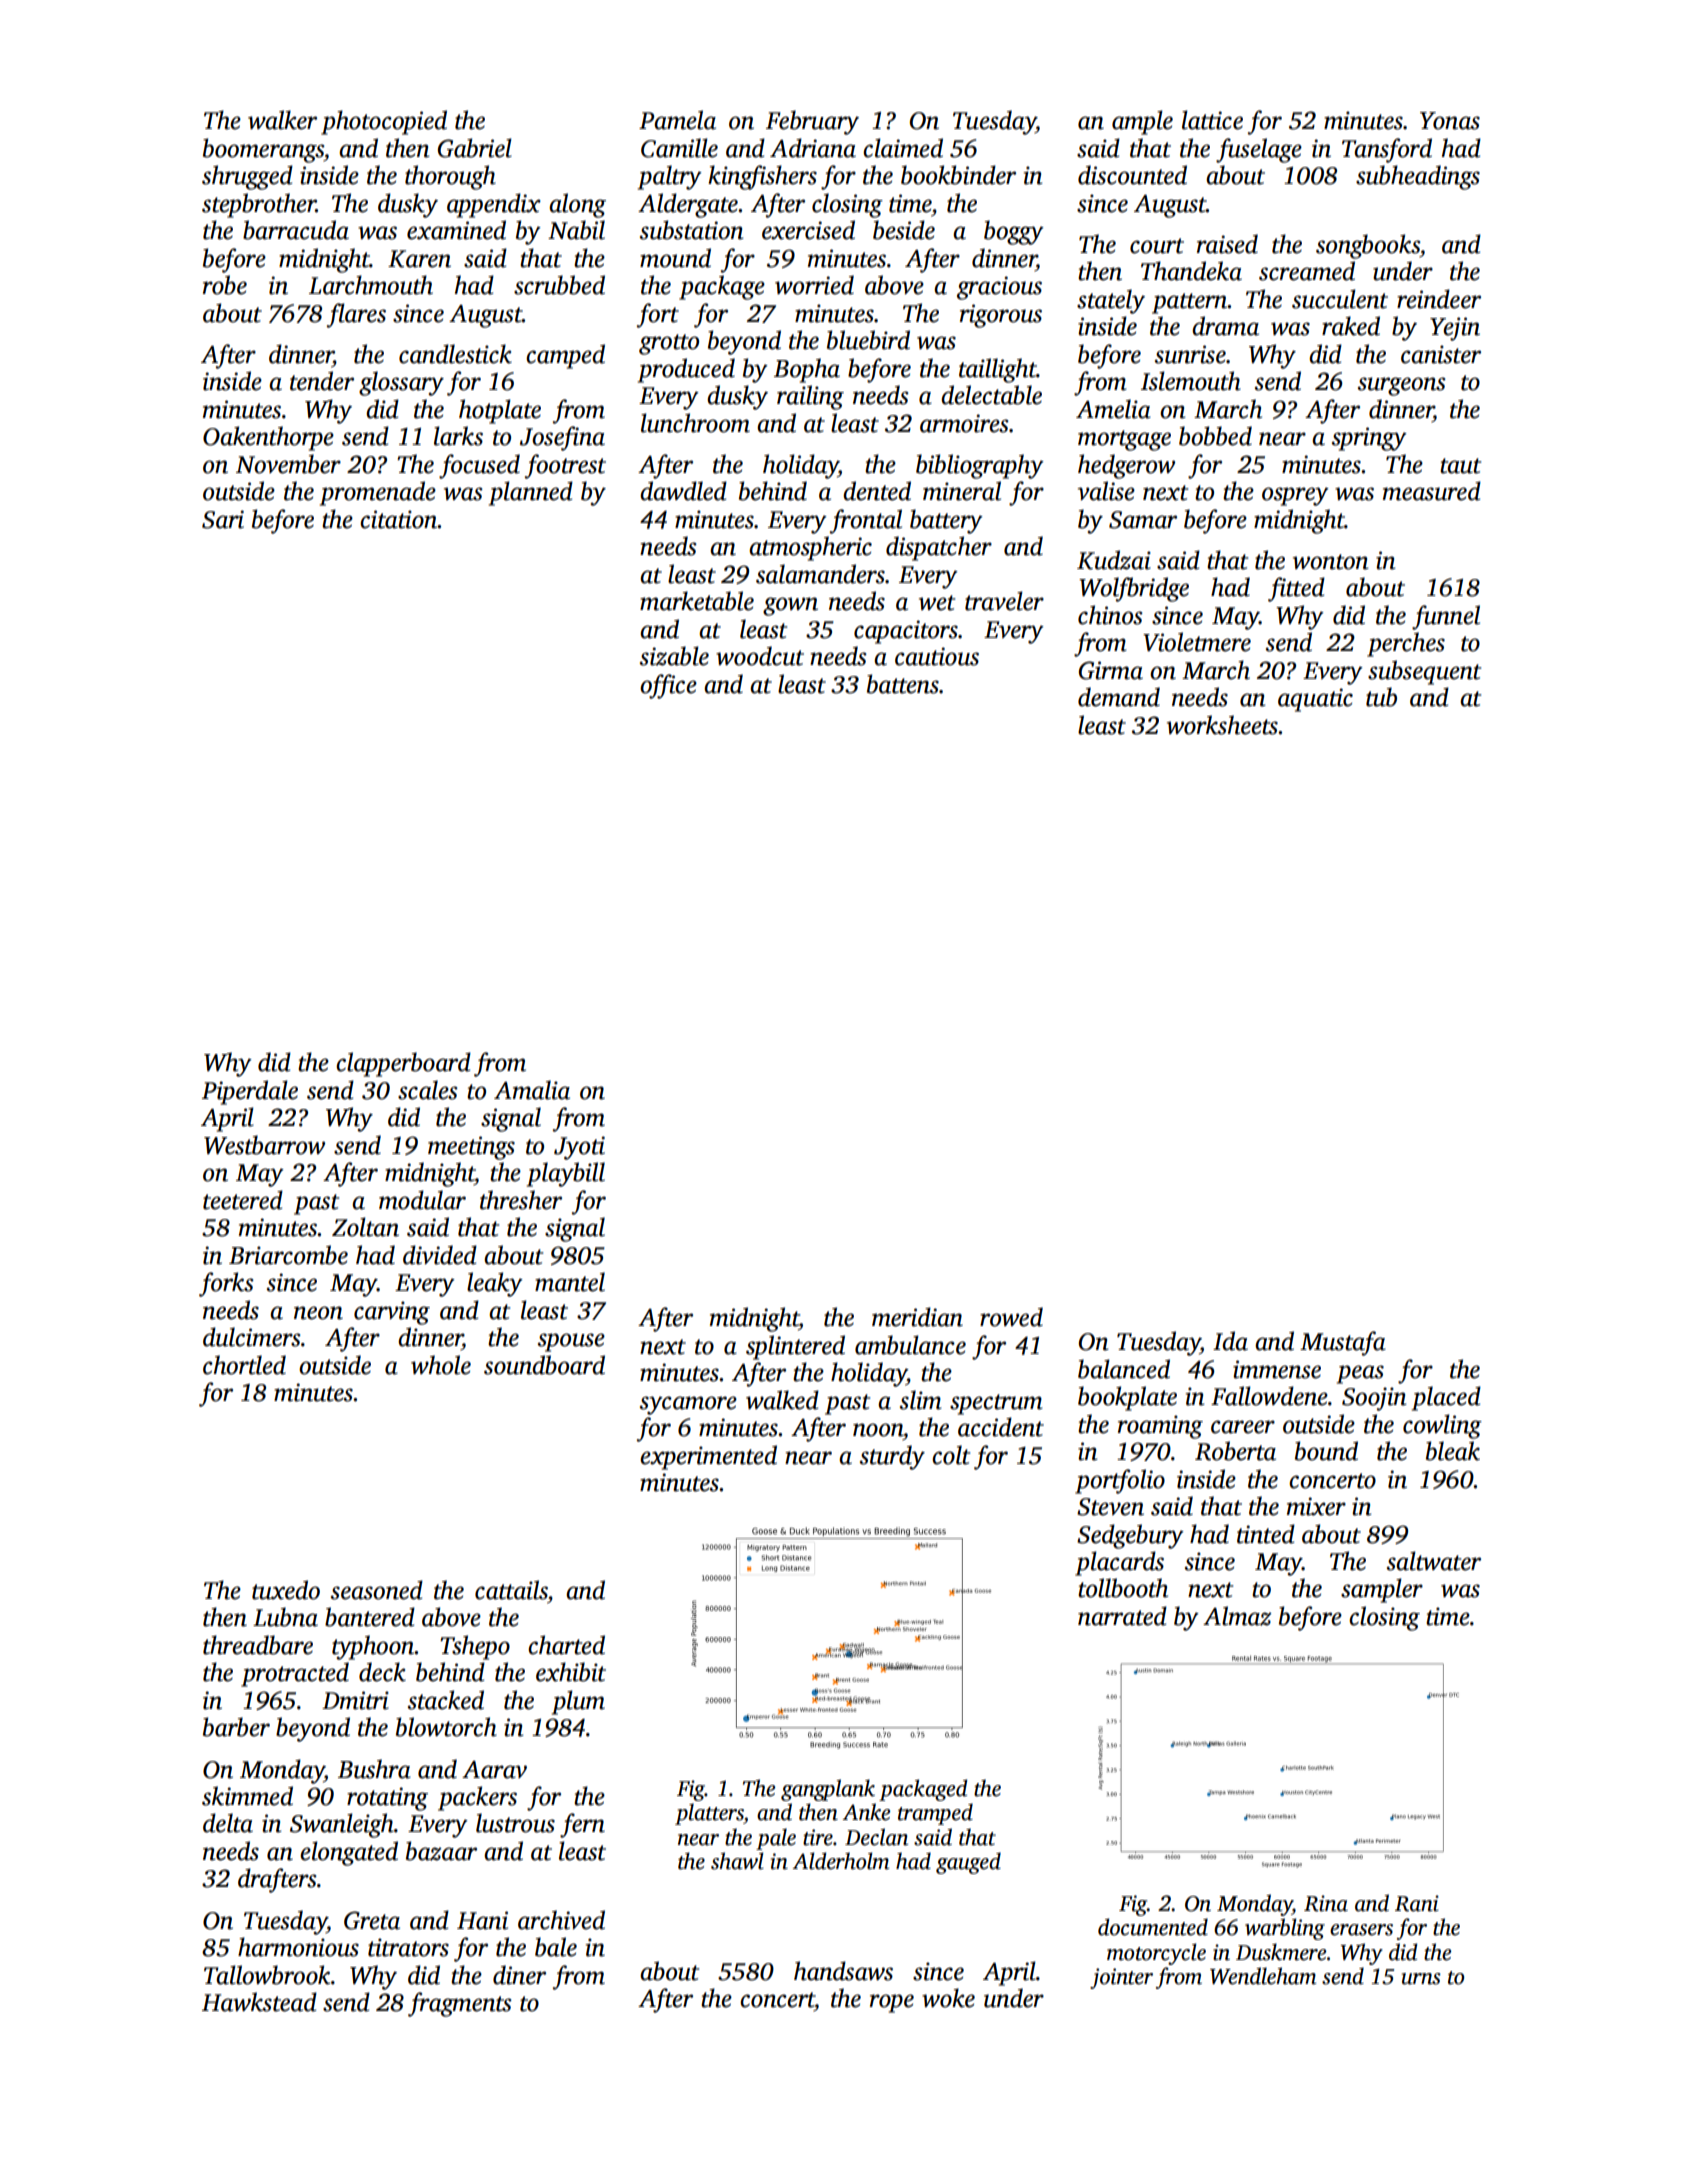  Describe the element at coordinates (250, 1092) in the image. I see `Piperdale` at that location.
